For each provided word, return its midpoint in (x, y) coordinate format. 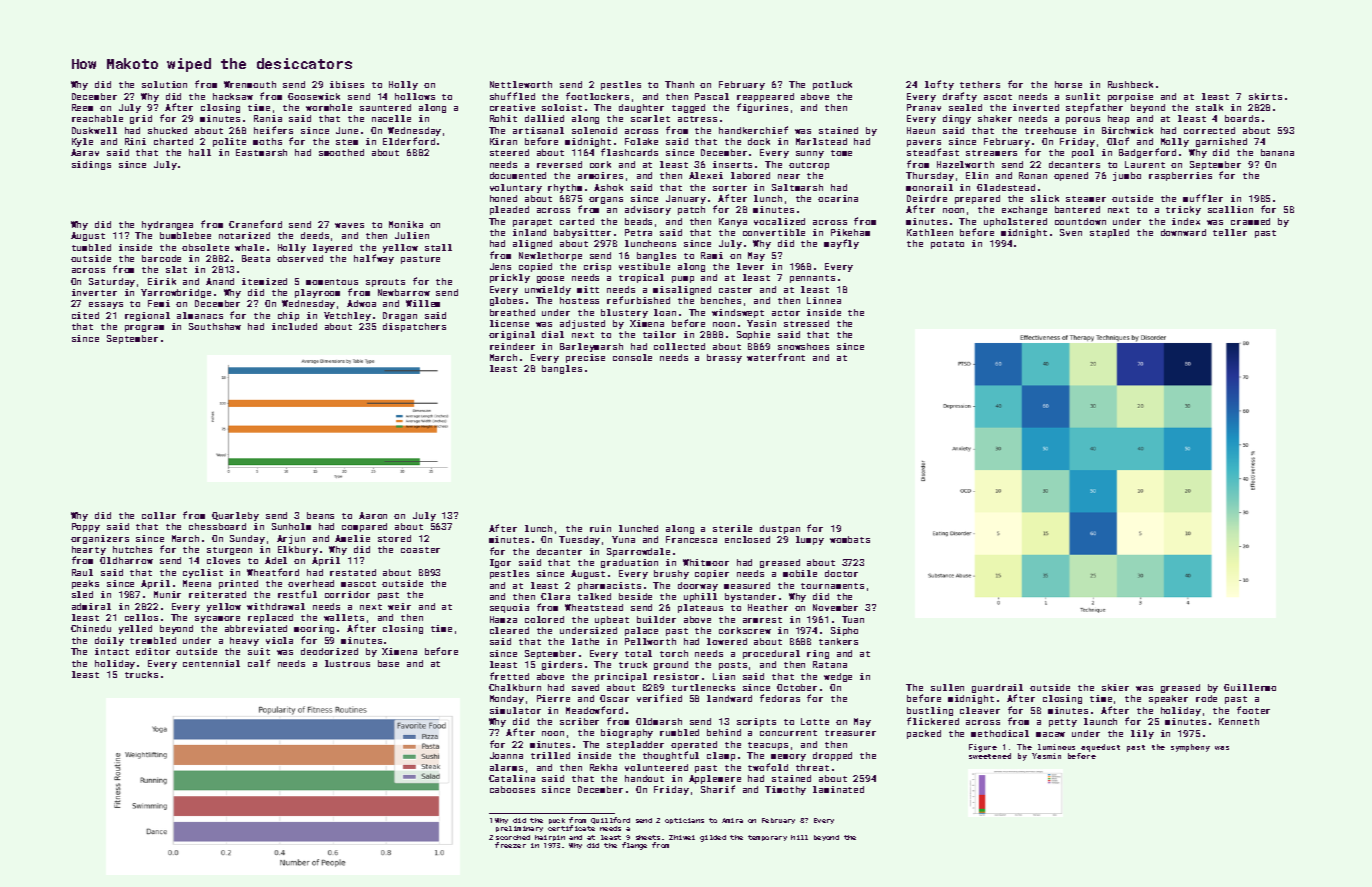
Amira (732, 820)
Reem (82, 107)
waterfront (776, 357)
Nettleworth (521, 84)
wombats (850, 539)
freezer (510, 845)
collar (159, 515)
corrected (1209, 130)
